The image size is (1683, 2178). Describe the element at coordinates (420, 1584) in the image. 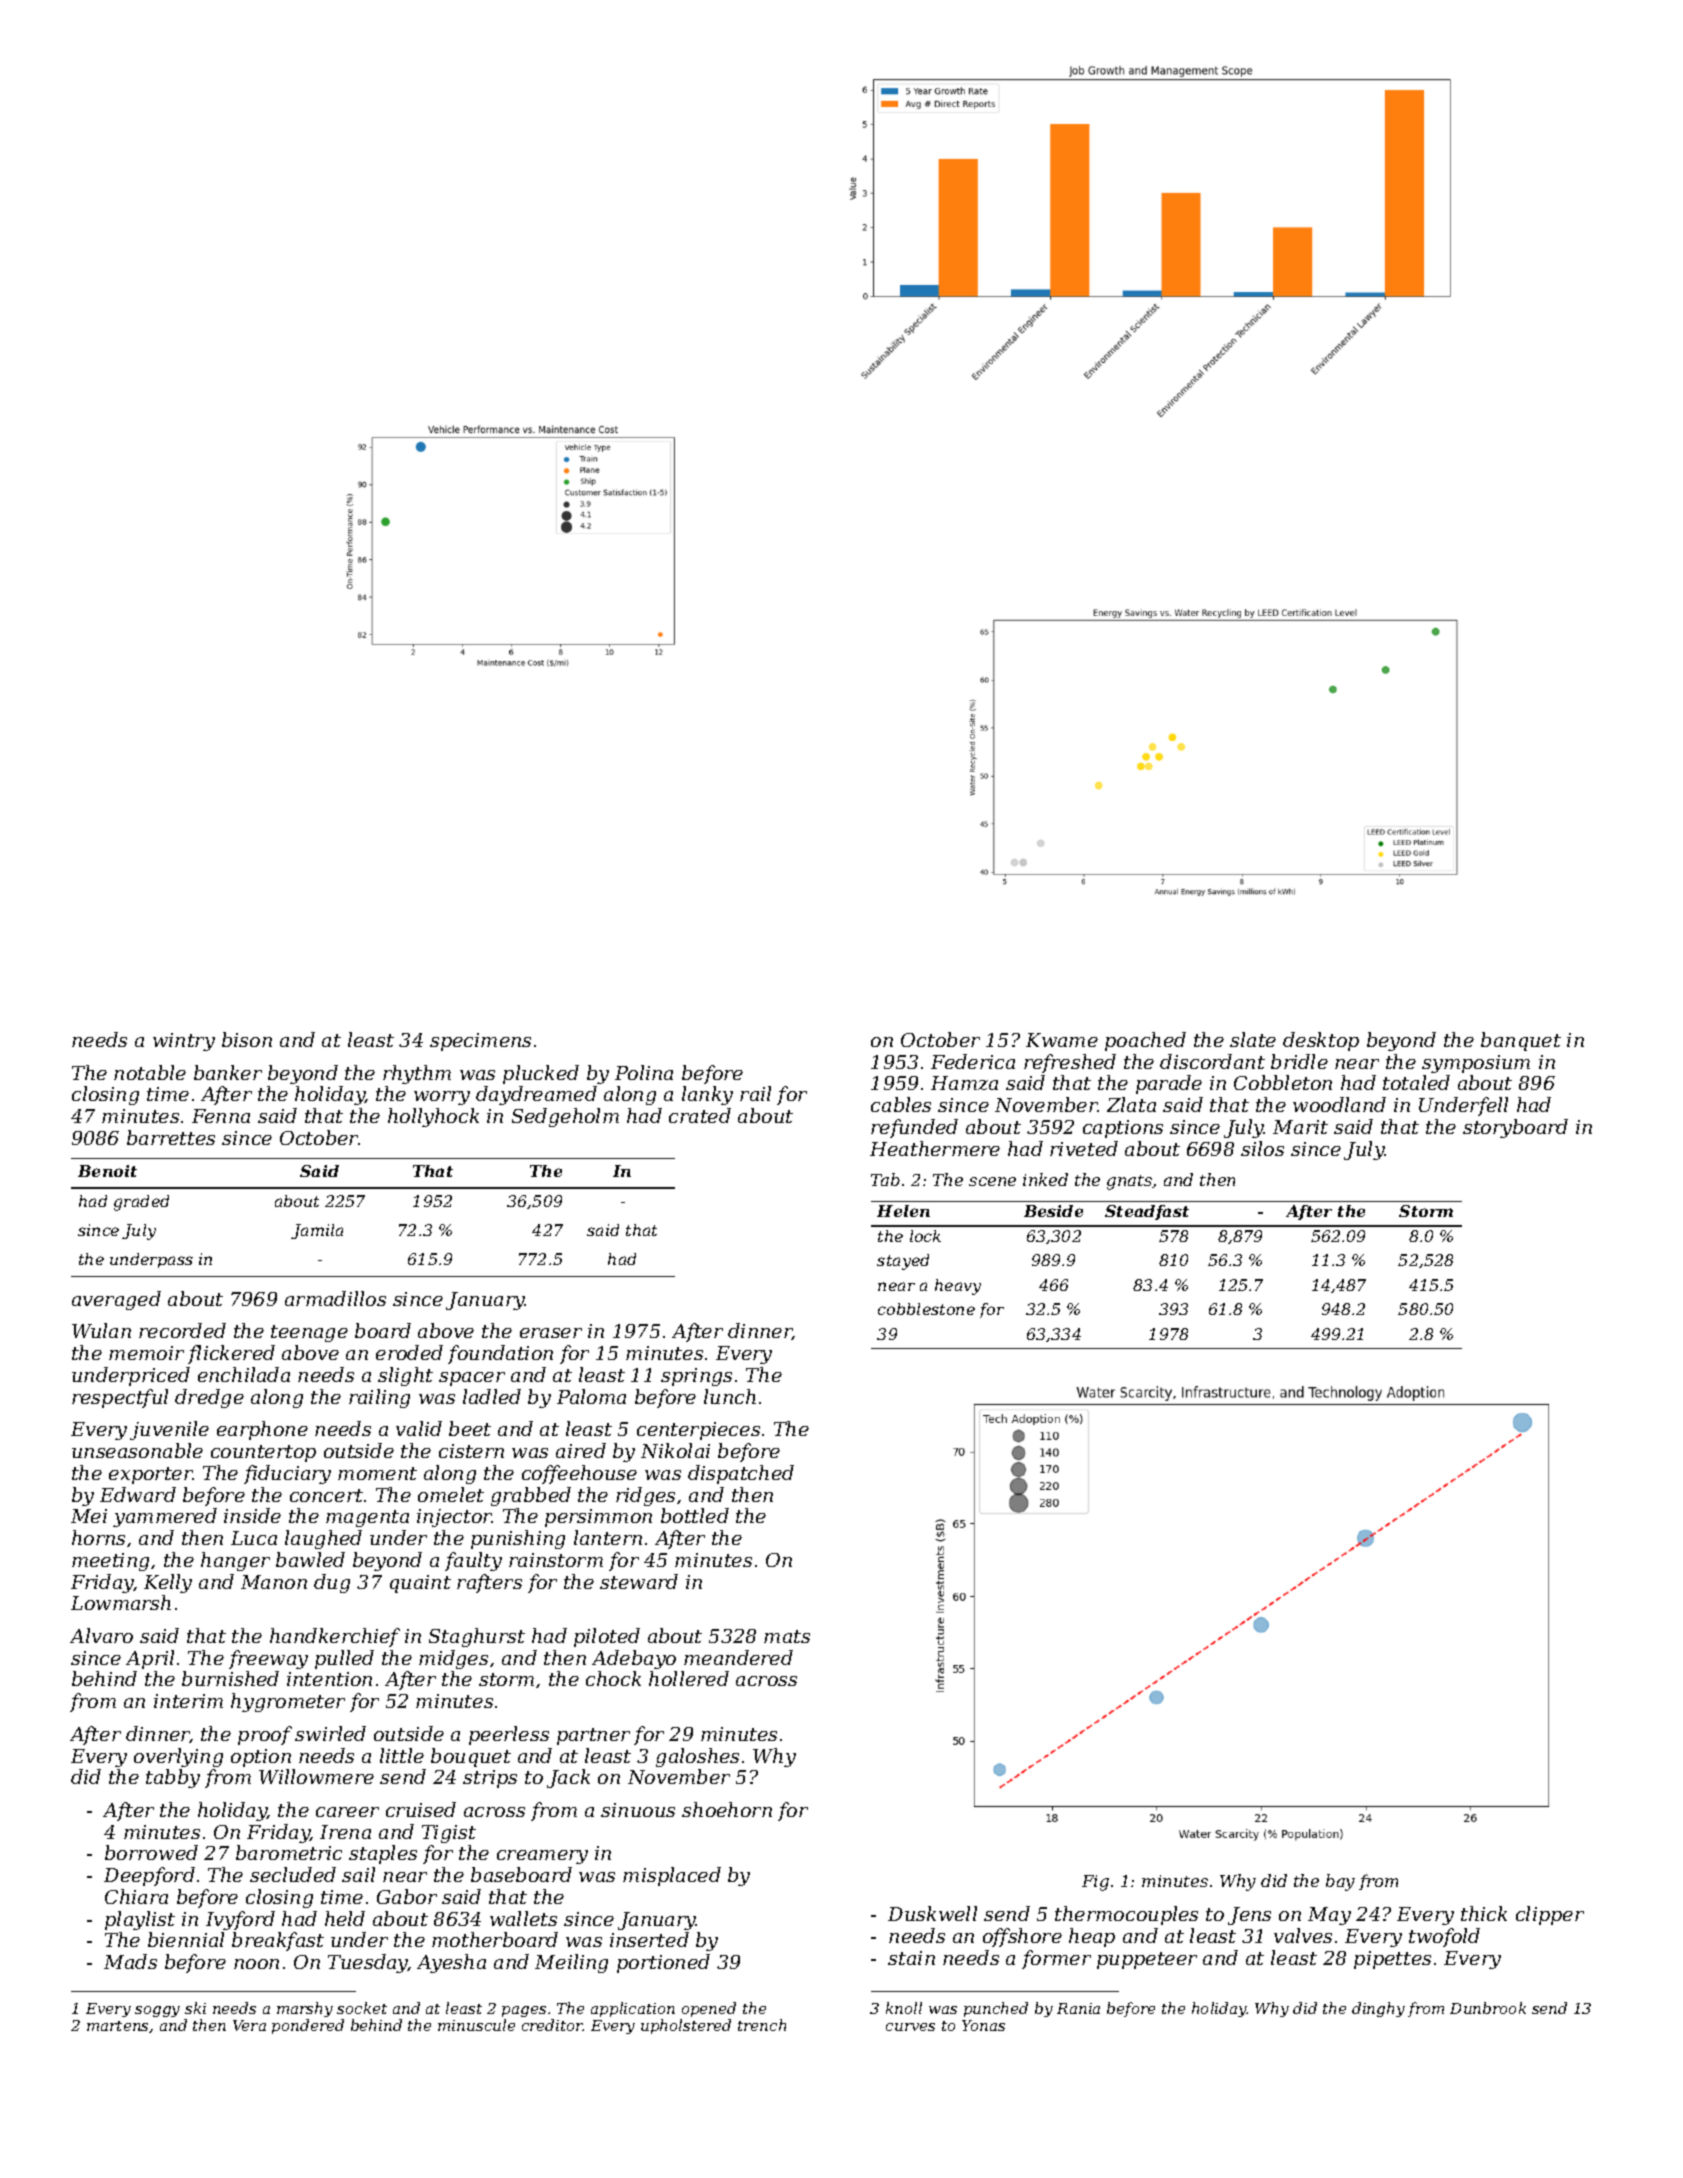

I see `quaint` at that location.
